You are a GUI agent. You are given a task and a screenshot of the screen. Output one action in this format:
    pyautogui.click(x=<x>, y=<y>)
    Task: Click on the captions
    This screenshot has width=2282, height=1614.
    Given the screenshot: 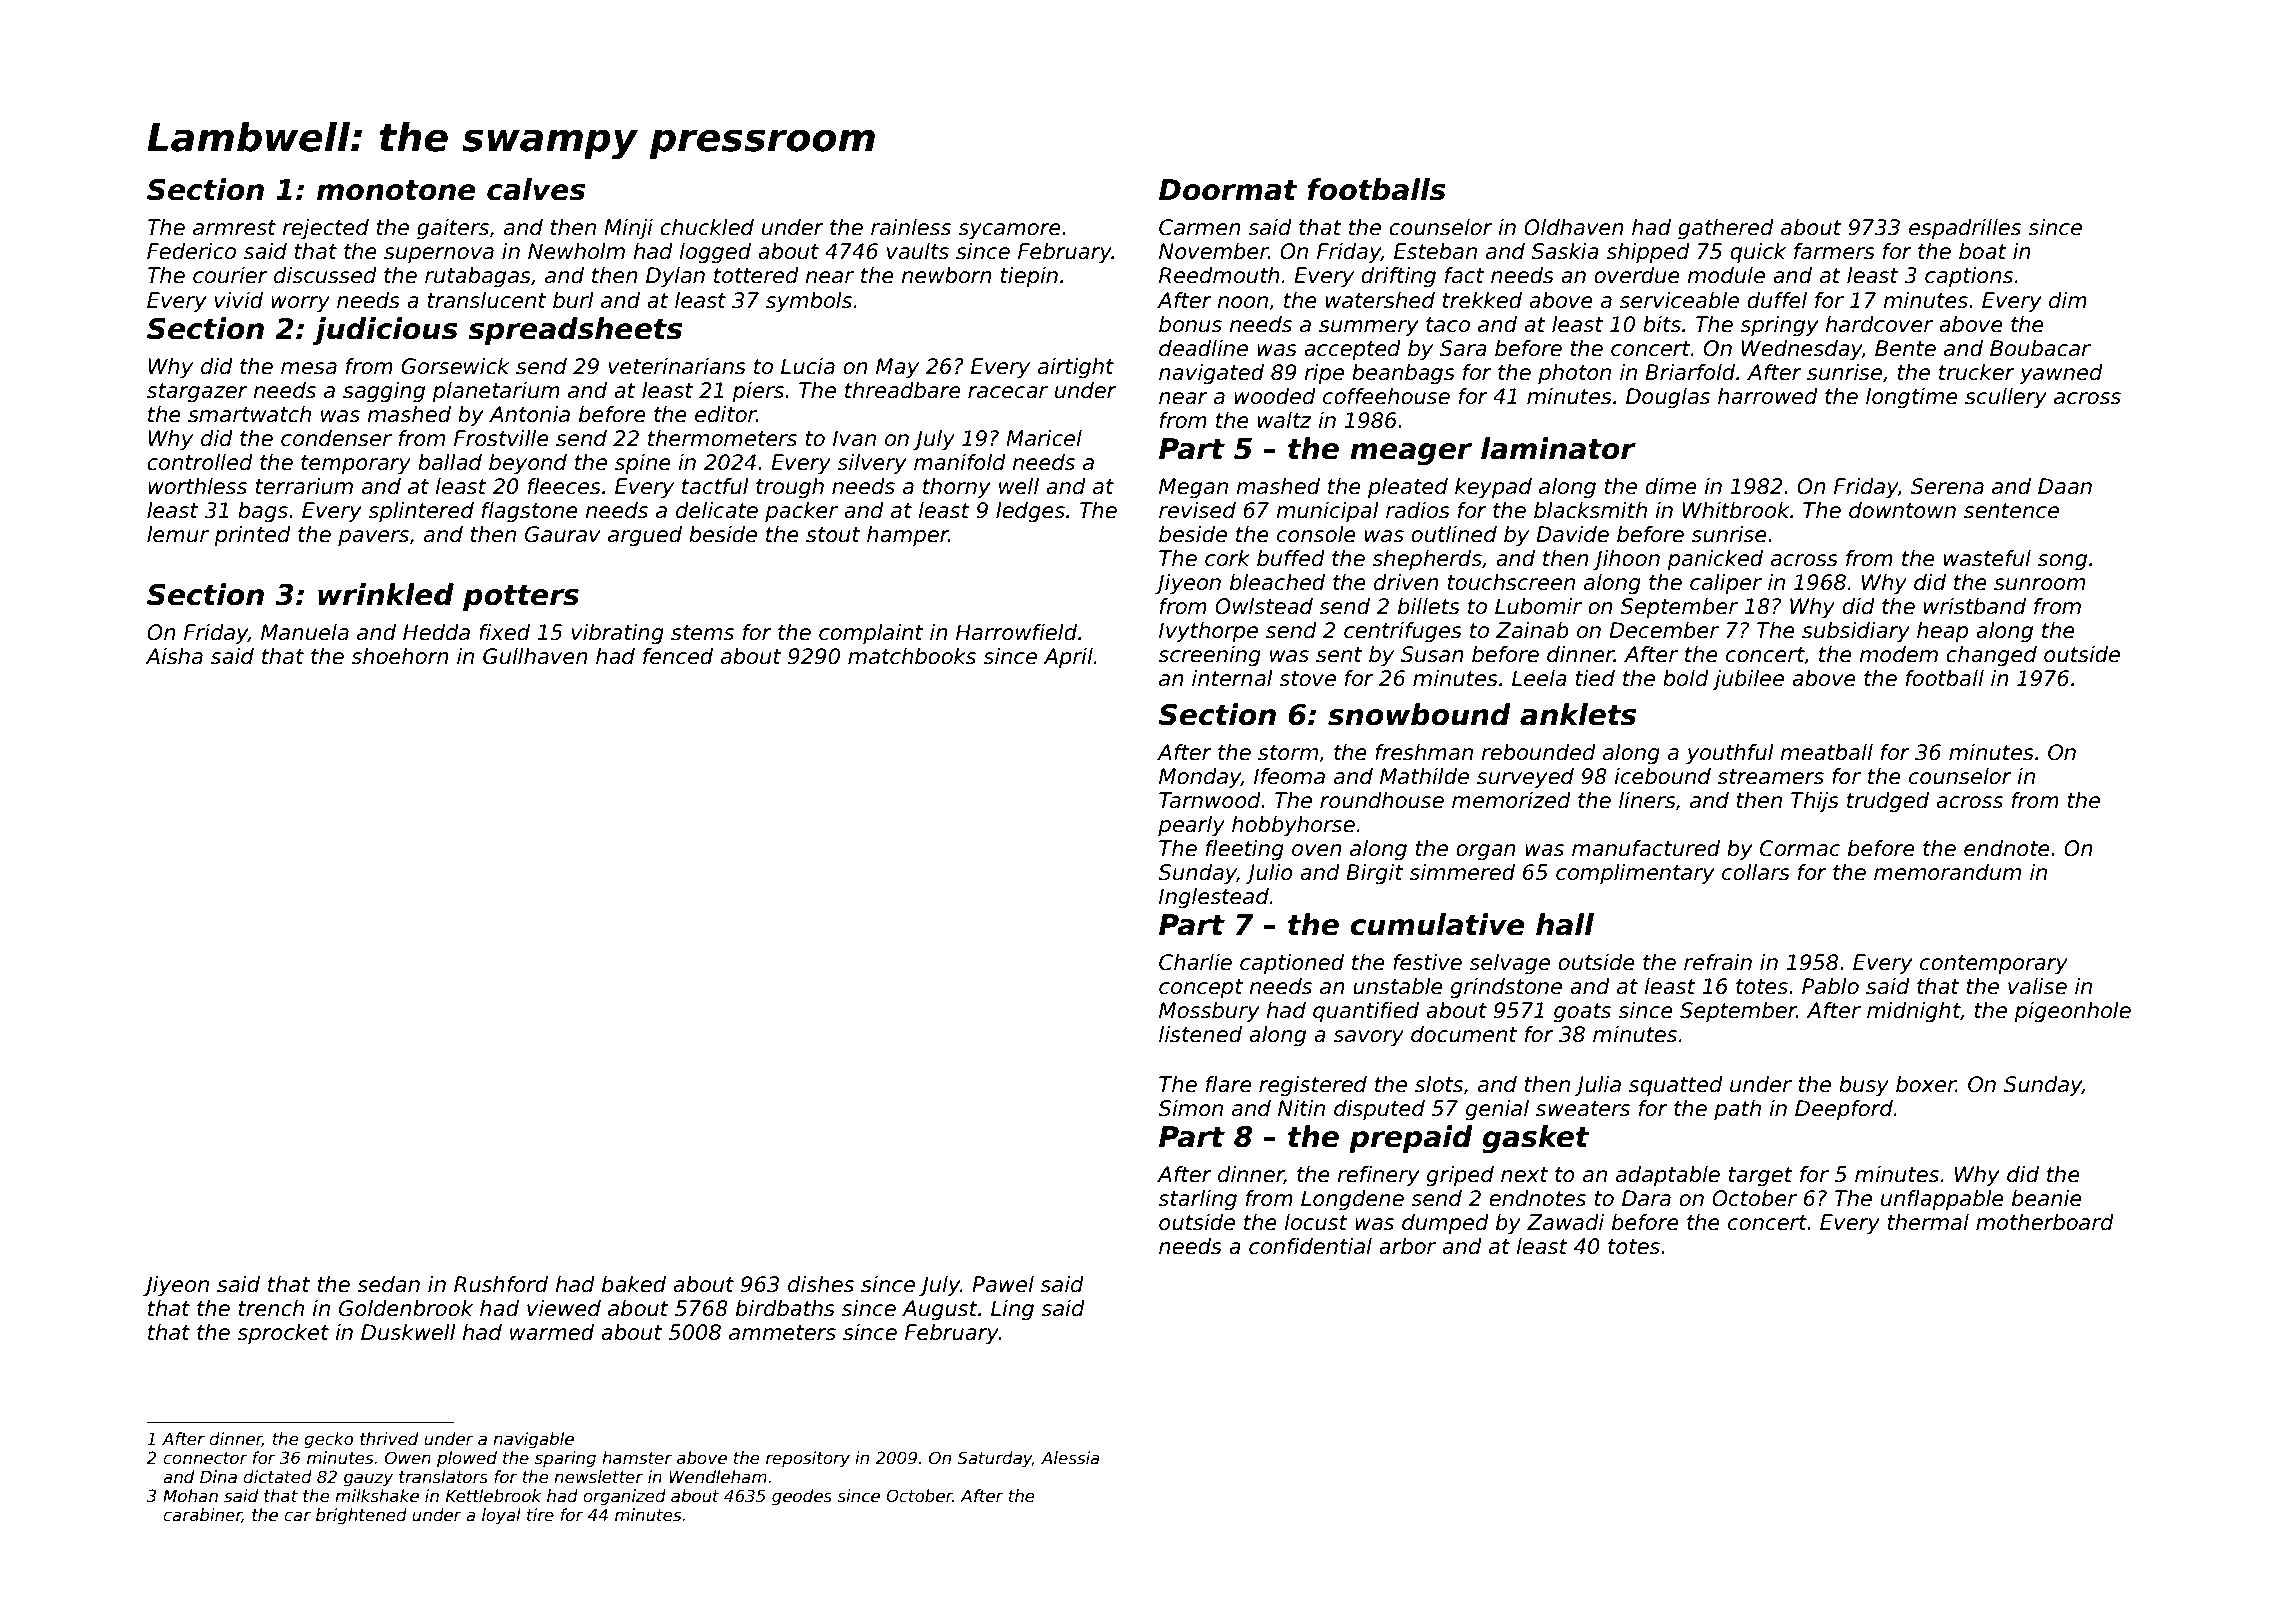 What is the action you would take?
    pyautogui.click(x=1969, y=277)
